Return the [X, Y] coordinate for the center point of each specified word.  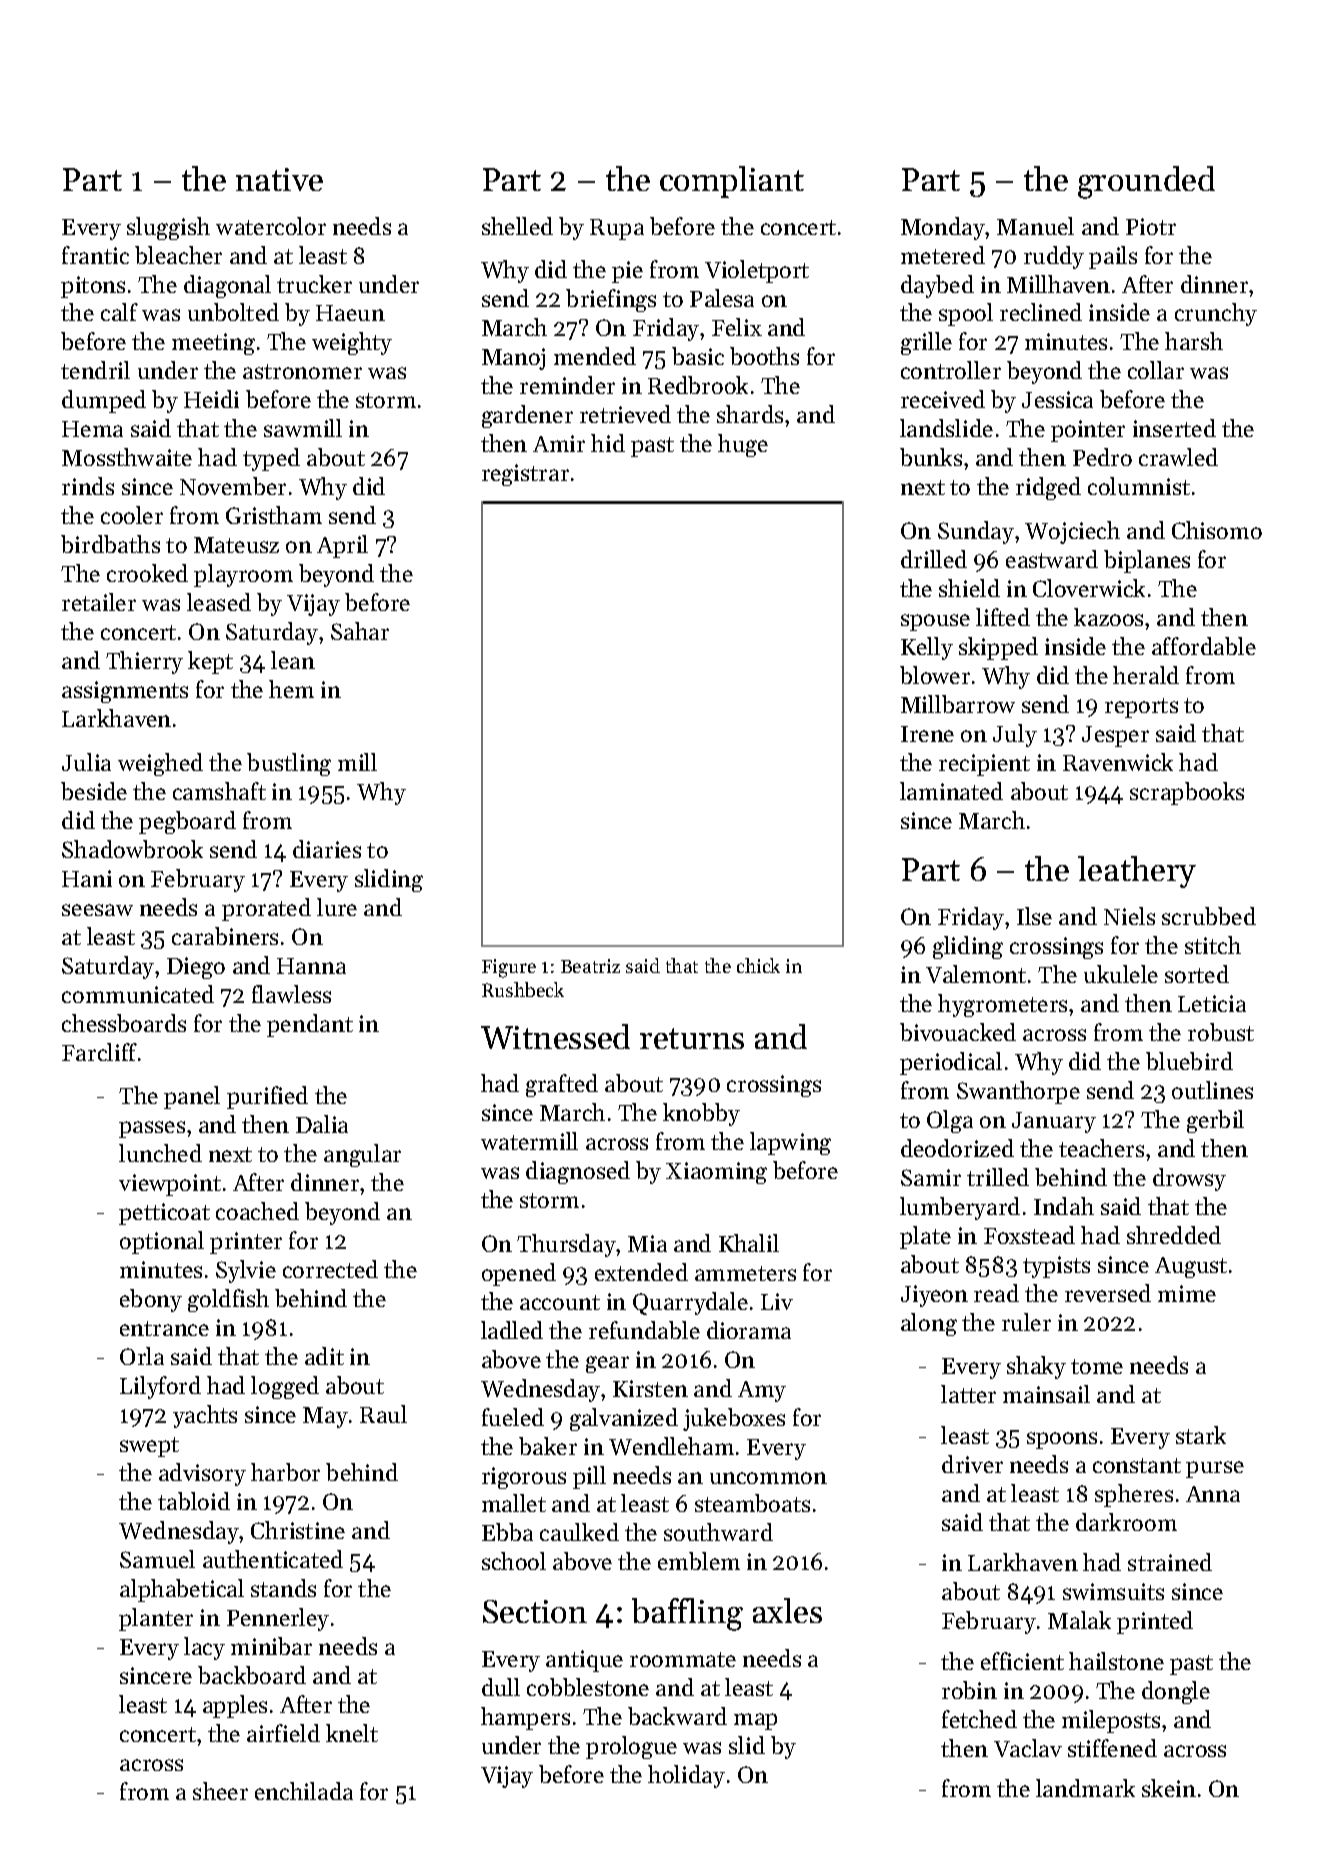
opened [519, 1274]
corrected [330, 1269]
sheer [220, 1791]
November [233, 486]
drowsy [1189, 1179]
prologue [631, 1747]
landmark [1085, 1788]
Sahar [360, 631]
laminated [951, 791]
